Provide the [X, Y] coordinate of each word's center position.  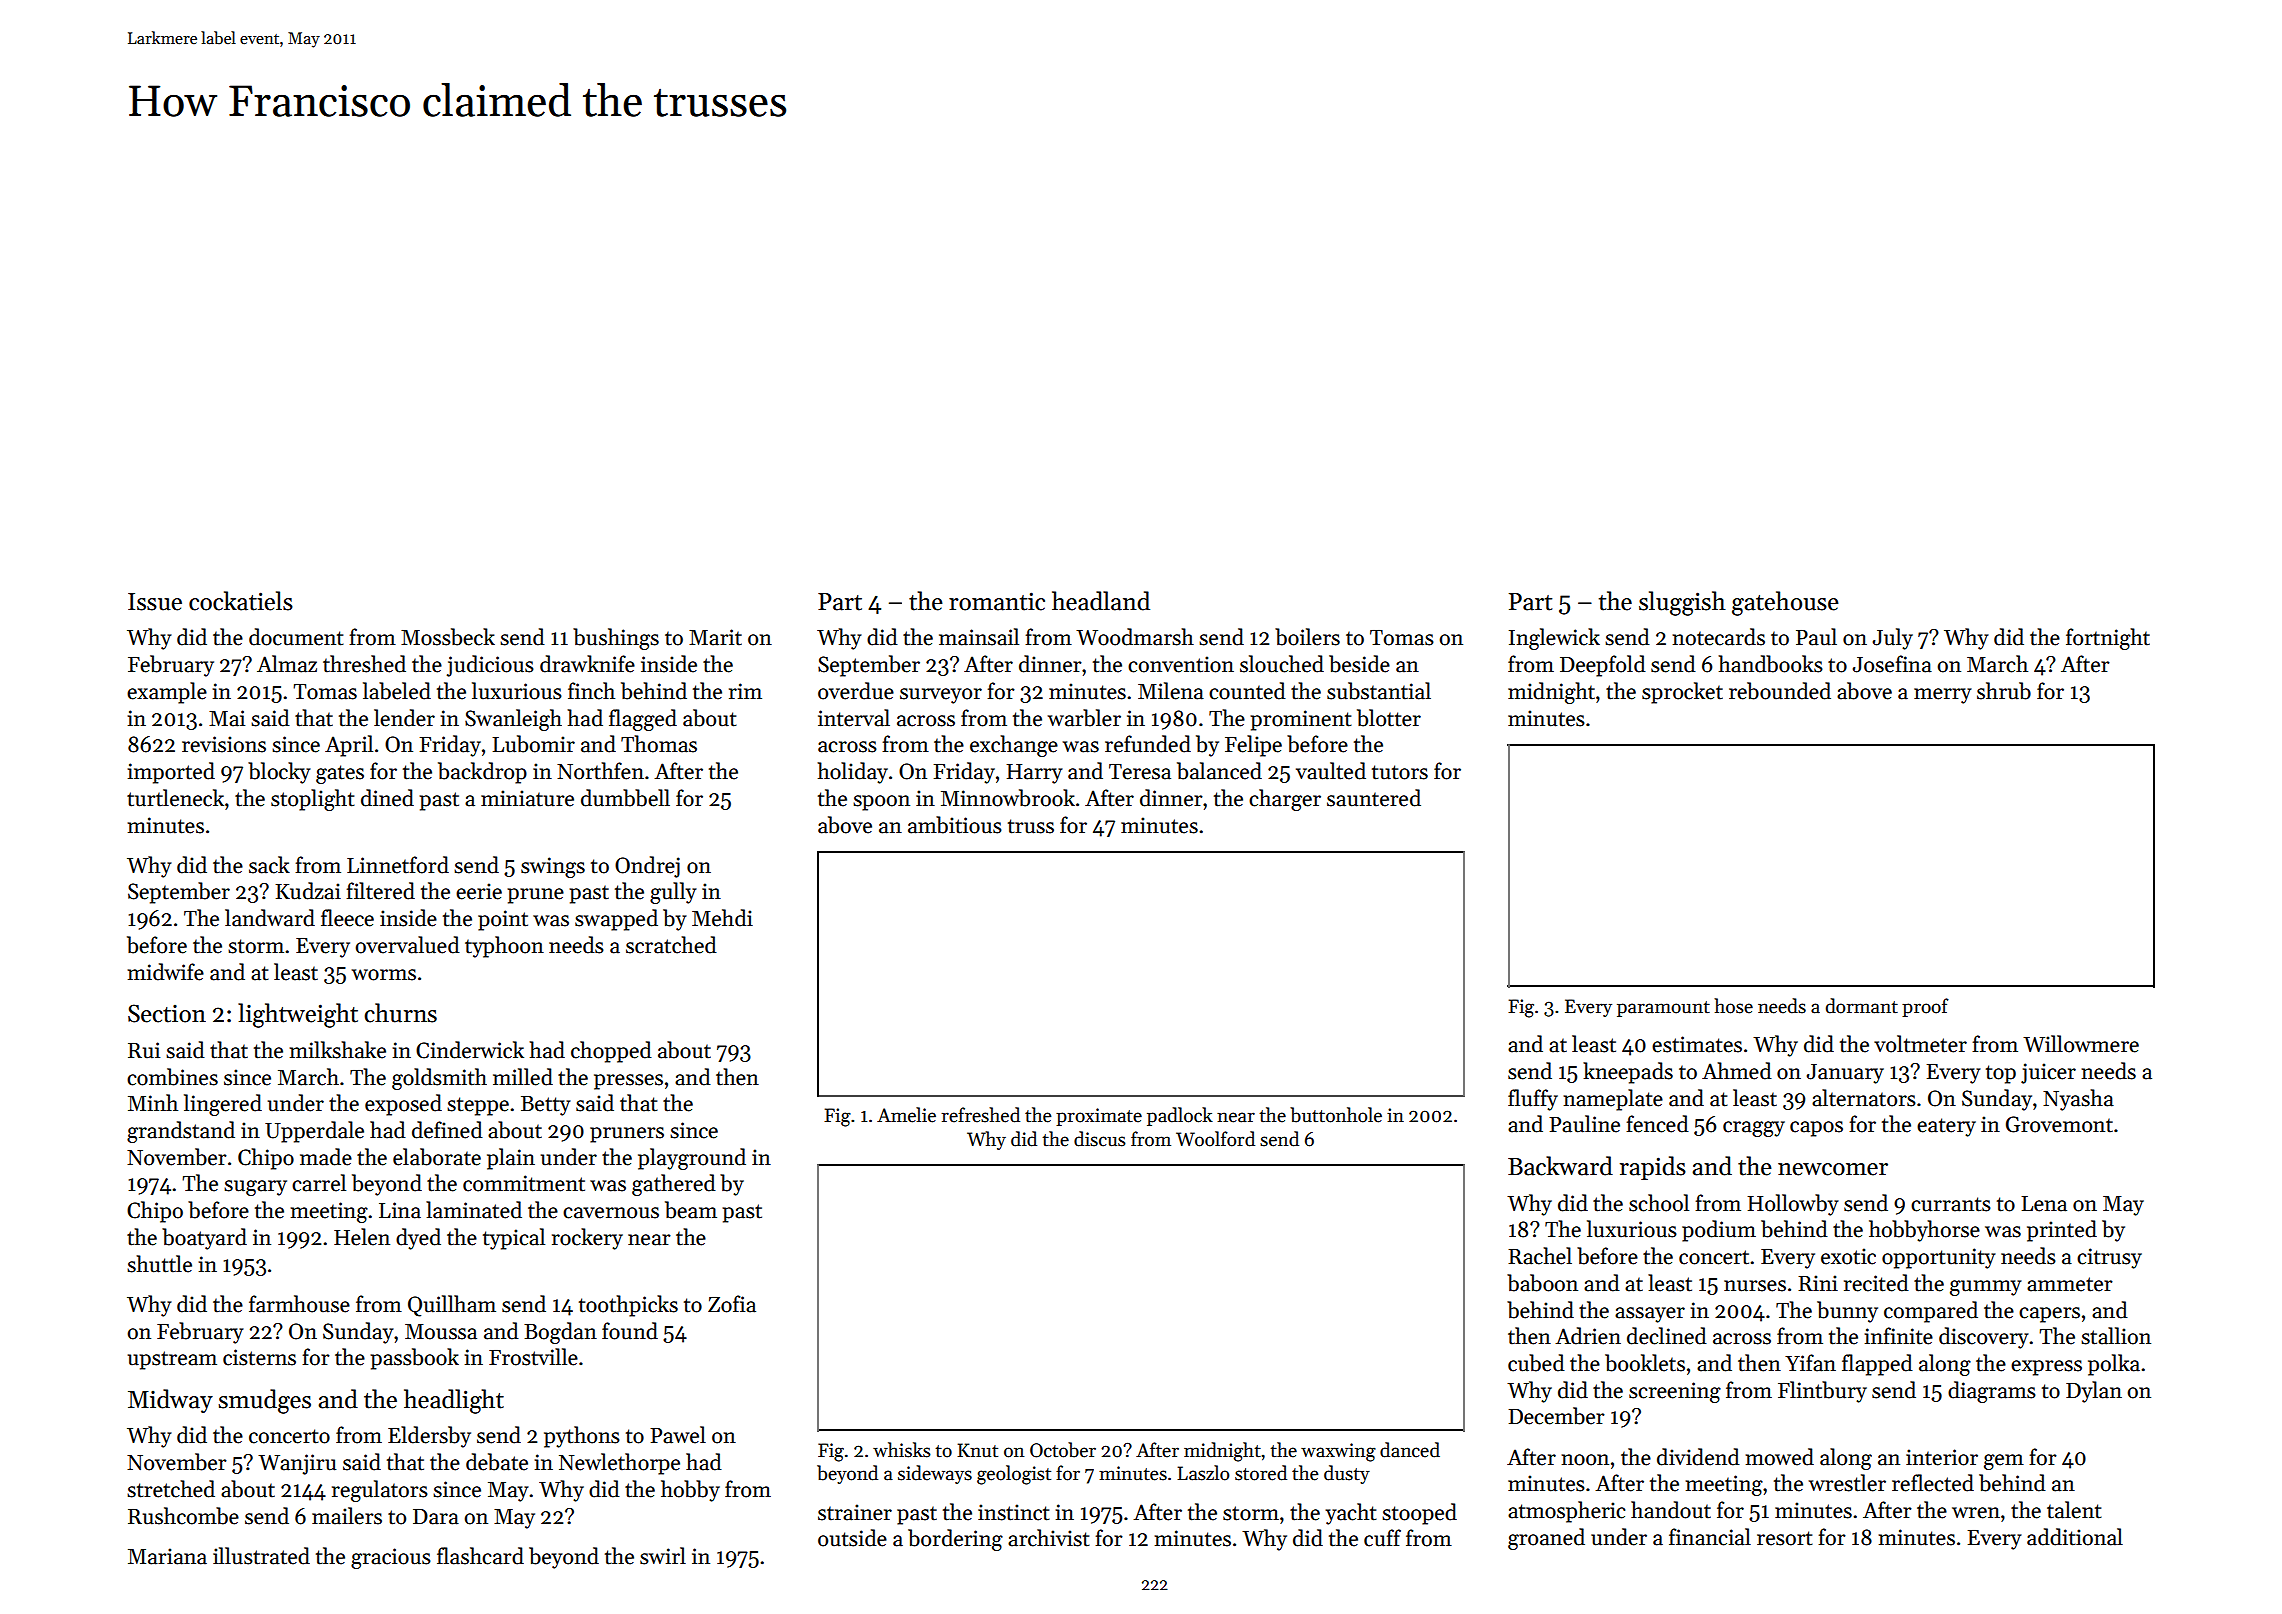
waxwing [1338, 1452]
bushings [616, 639]
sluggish [1682, 603]
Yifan [1810, 1363]
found [630, 1331]
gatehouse [1785, 603]
